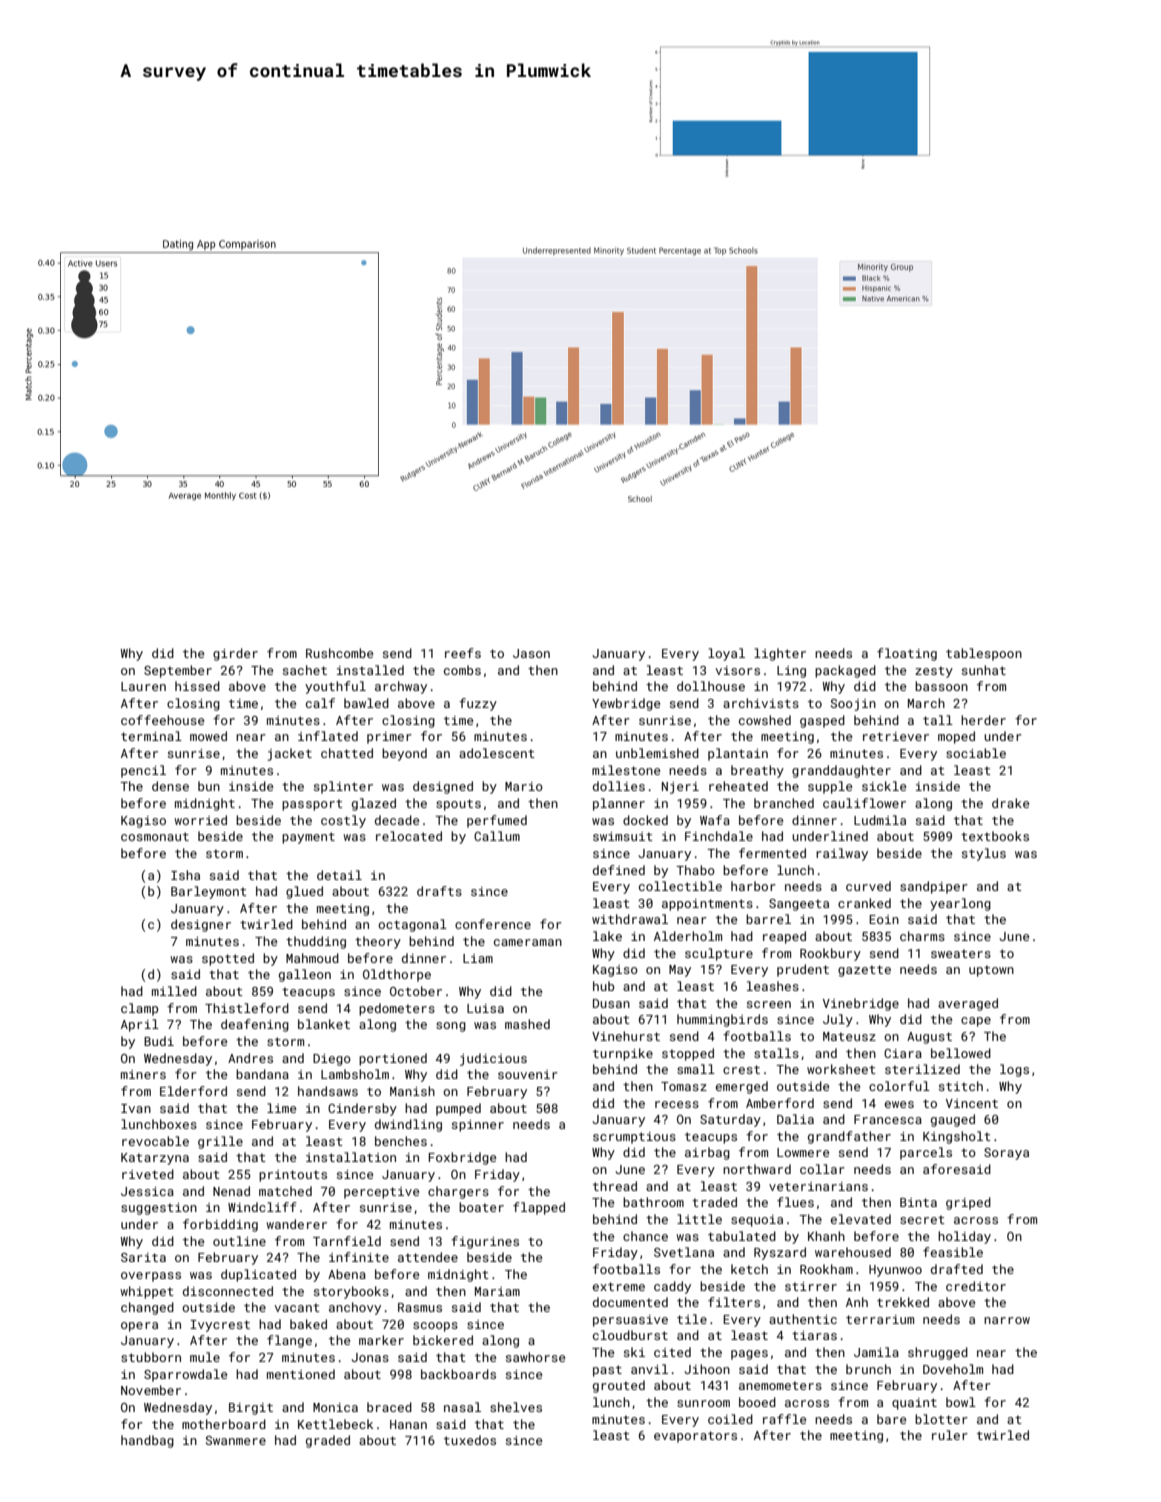  I want to click on chatted, so click(347, 753).
